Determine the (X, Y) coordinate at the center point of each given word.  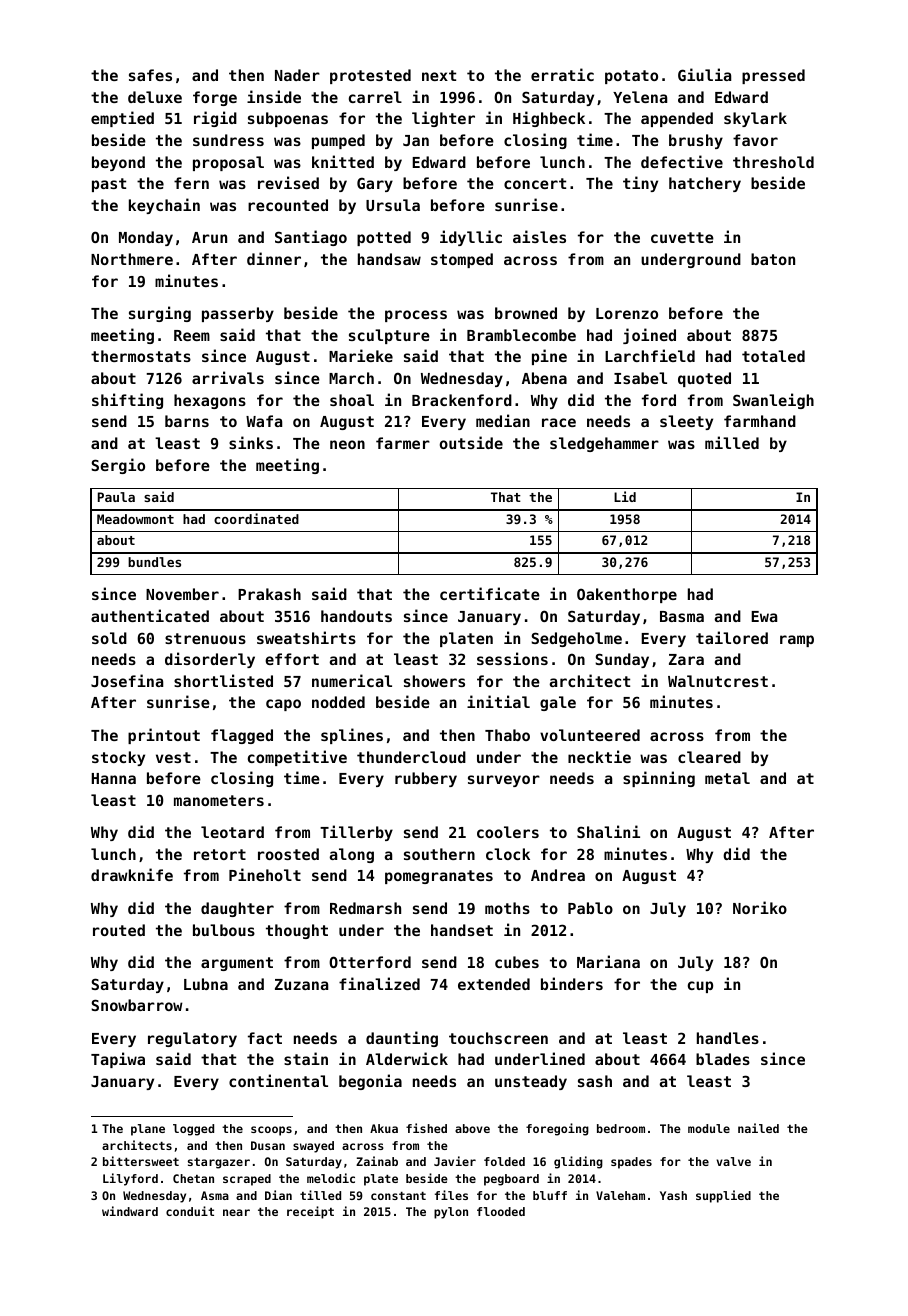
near (236, 1212)
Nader (297, 75)
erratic (562, 74)
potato (631, 77)
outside (471, 442)
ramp (797, 641)
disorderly (210, 660)
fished (426, 1128)
